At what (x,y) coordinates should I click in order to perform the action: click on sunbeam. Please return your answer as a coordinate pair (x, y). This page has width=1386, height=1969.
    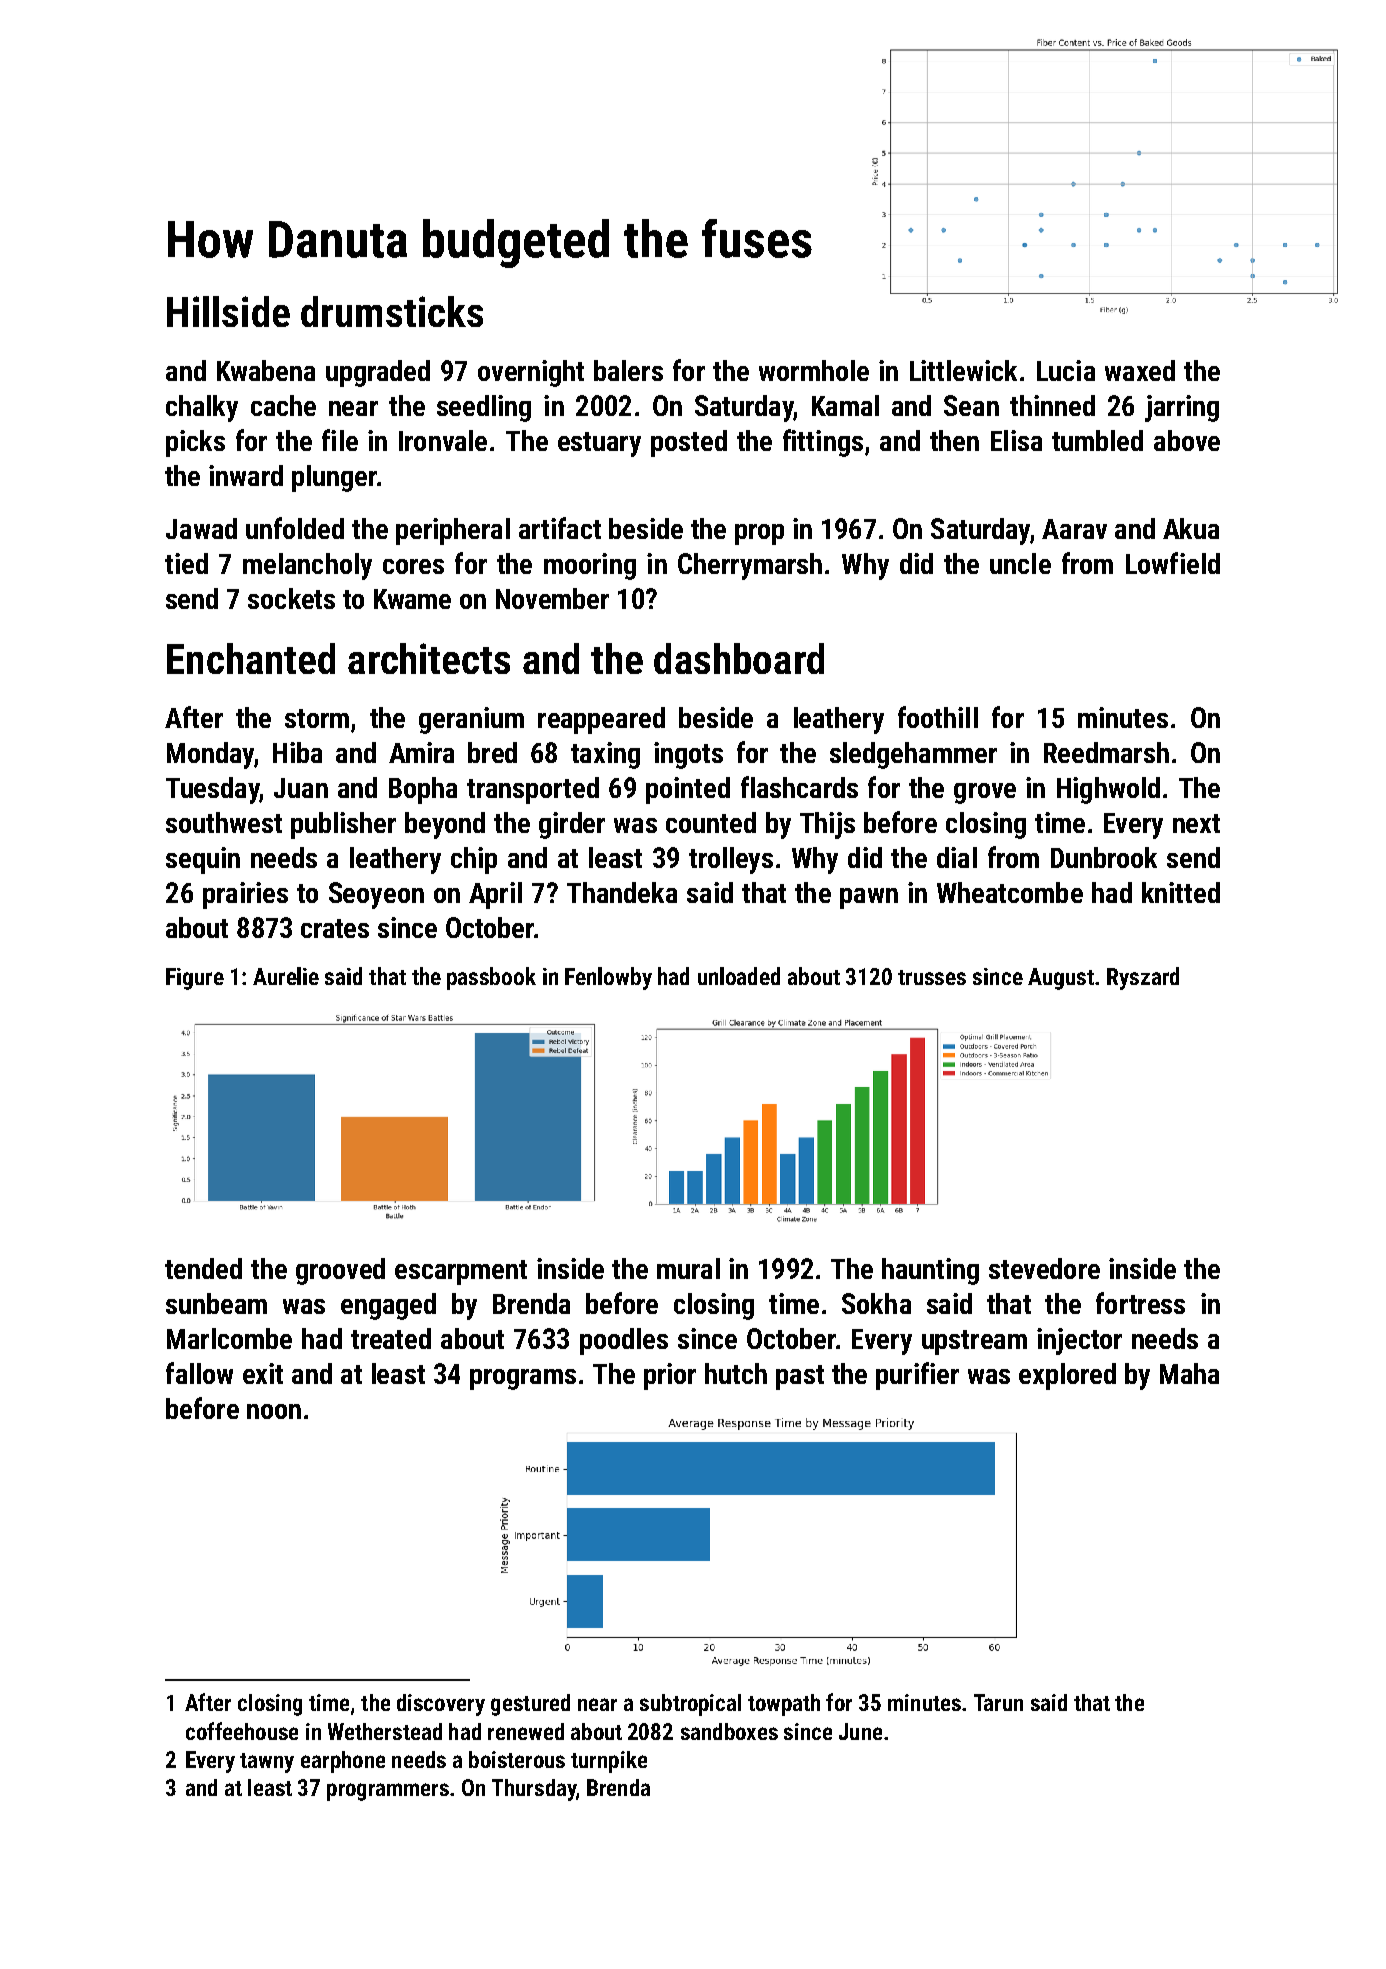
    Looking at the image, I should click on (216, 1303).
